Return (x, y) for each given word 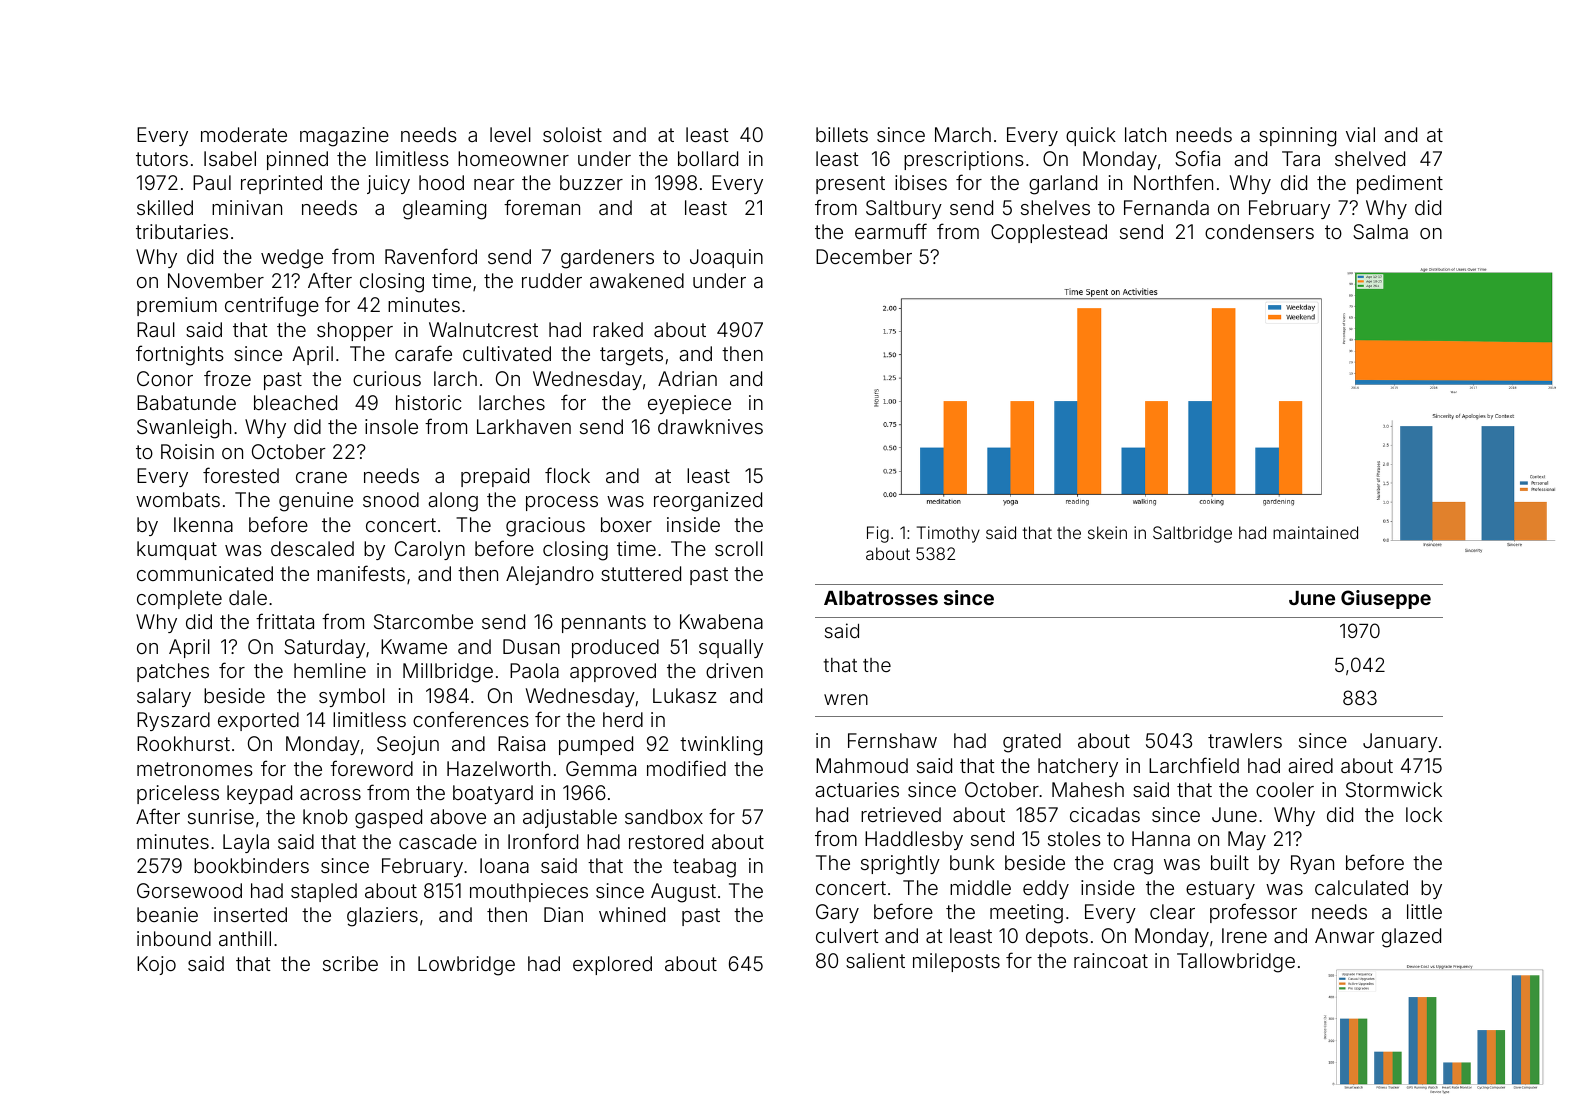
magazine (344, 137)
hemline (330, 670)
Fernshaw (892, 740)
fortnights (180, 355)
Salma (1380, 231)
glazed (1411, 938)
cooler (1285, 789)
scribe (350, 963)
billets (842, 134)
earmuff (891, 231)
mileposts (956, 962)
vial (1360, 134)
